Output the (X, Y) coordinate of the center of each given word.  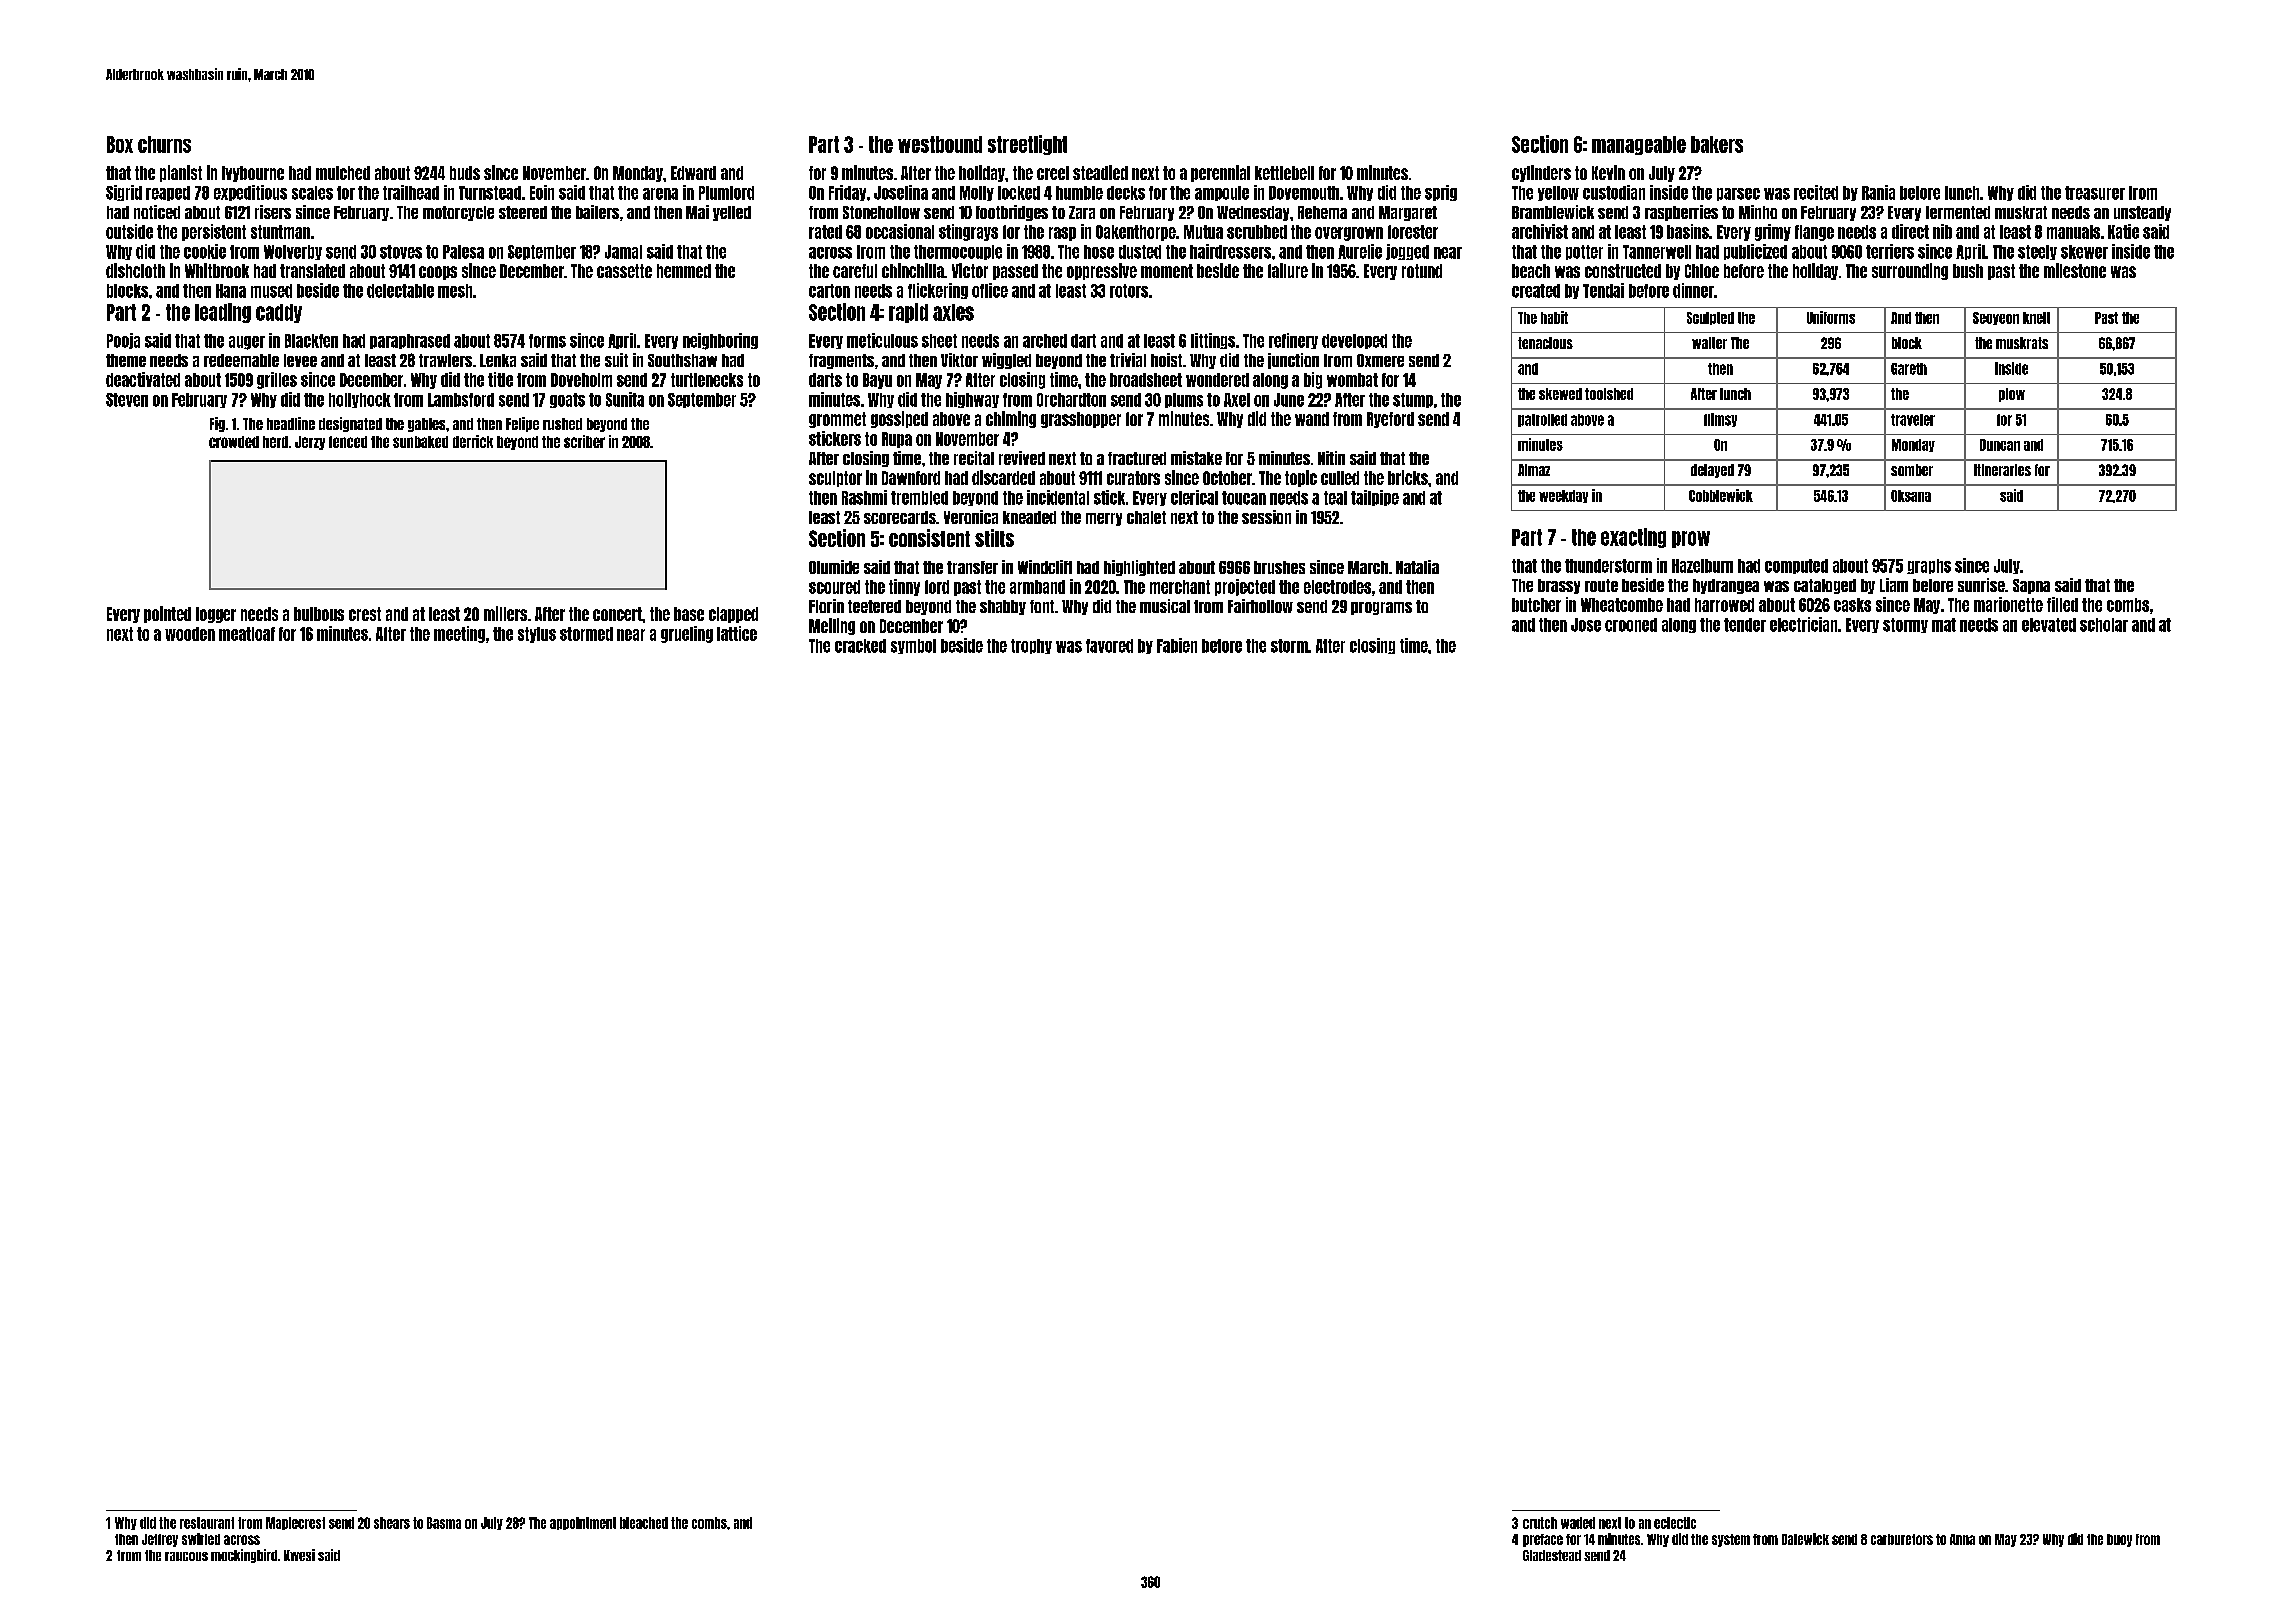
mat (1944, 625)
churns (164, 144)
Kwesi (299, 1555)
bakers (1717, 144)
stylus (537, 635)
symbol (913, 646)
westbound (940, 144)
